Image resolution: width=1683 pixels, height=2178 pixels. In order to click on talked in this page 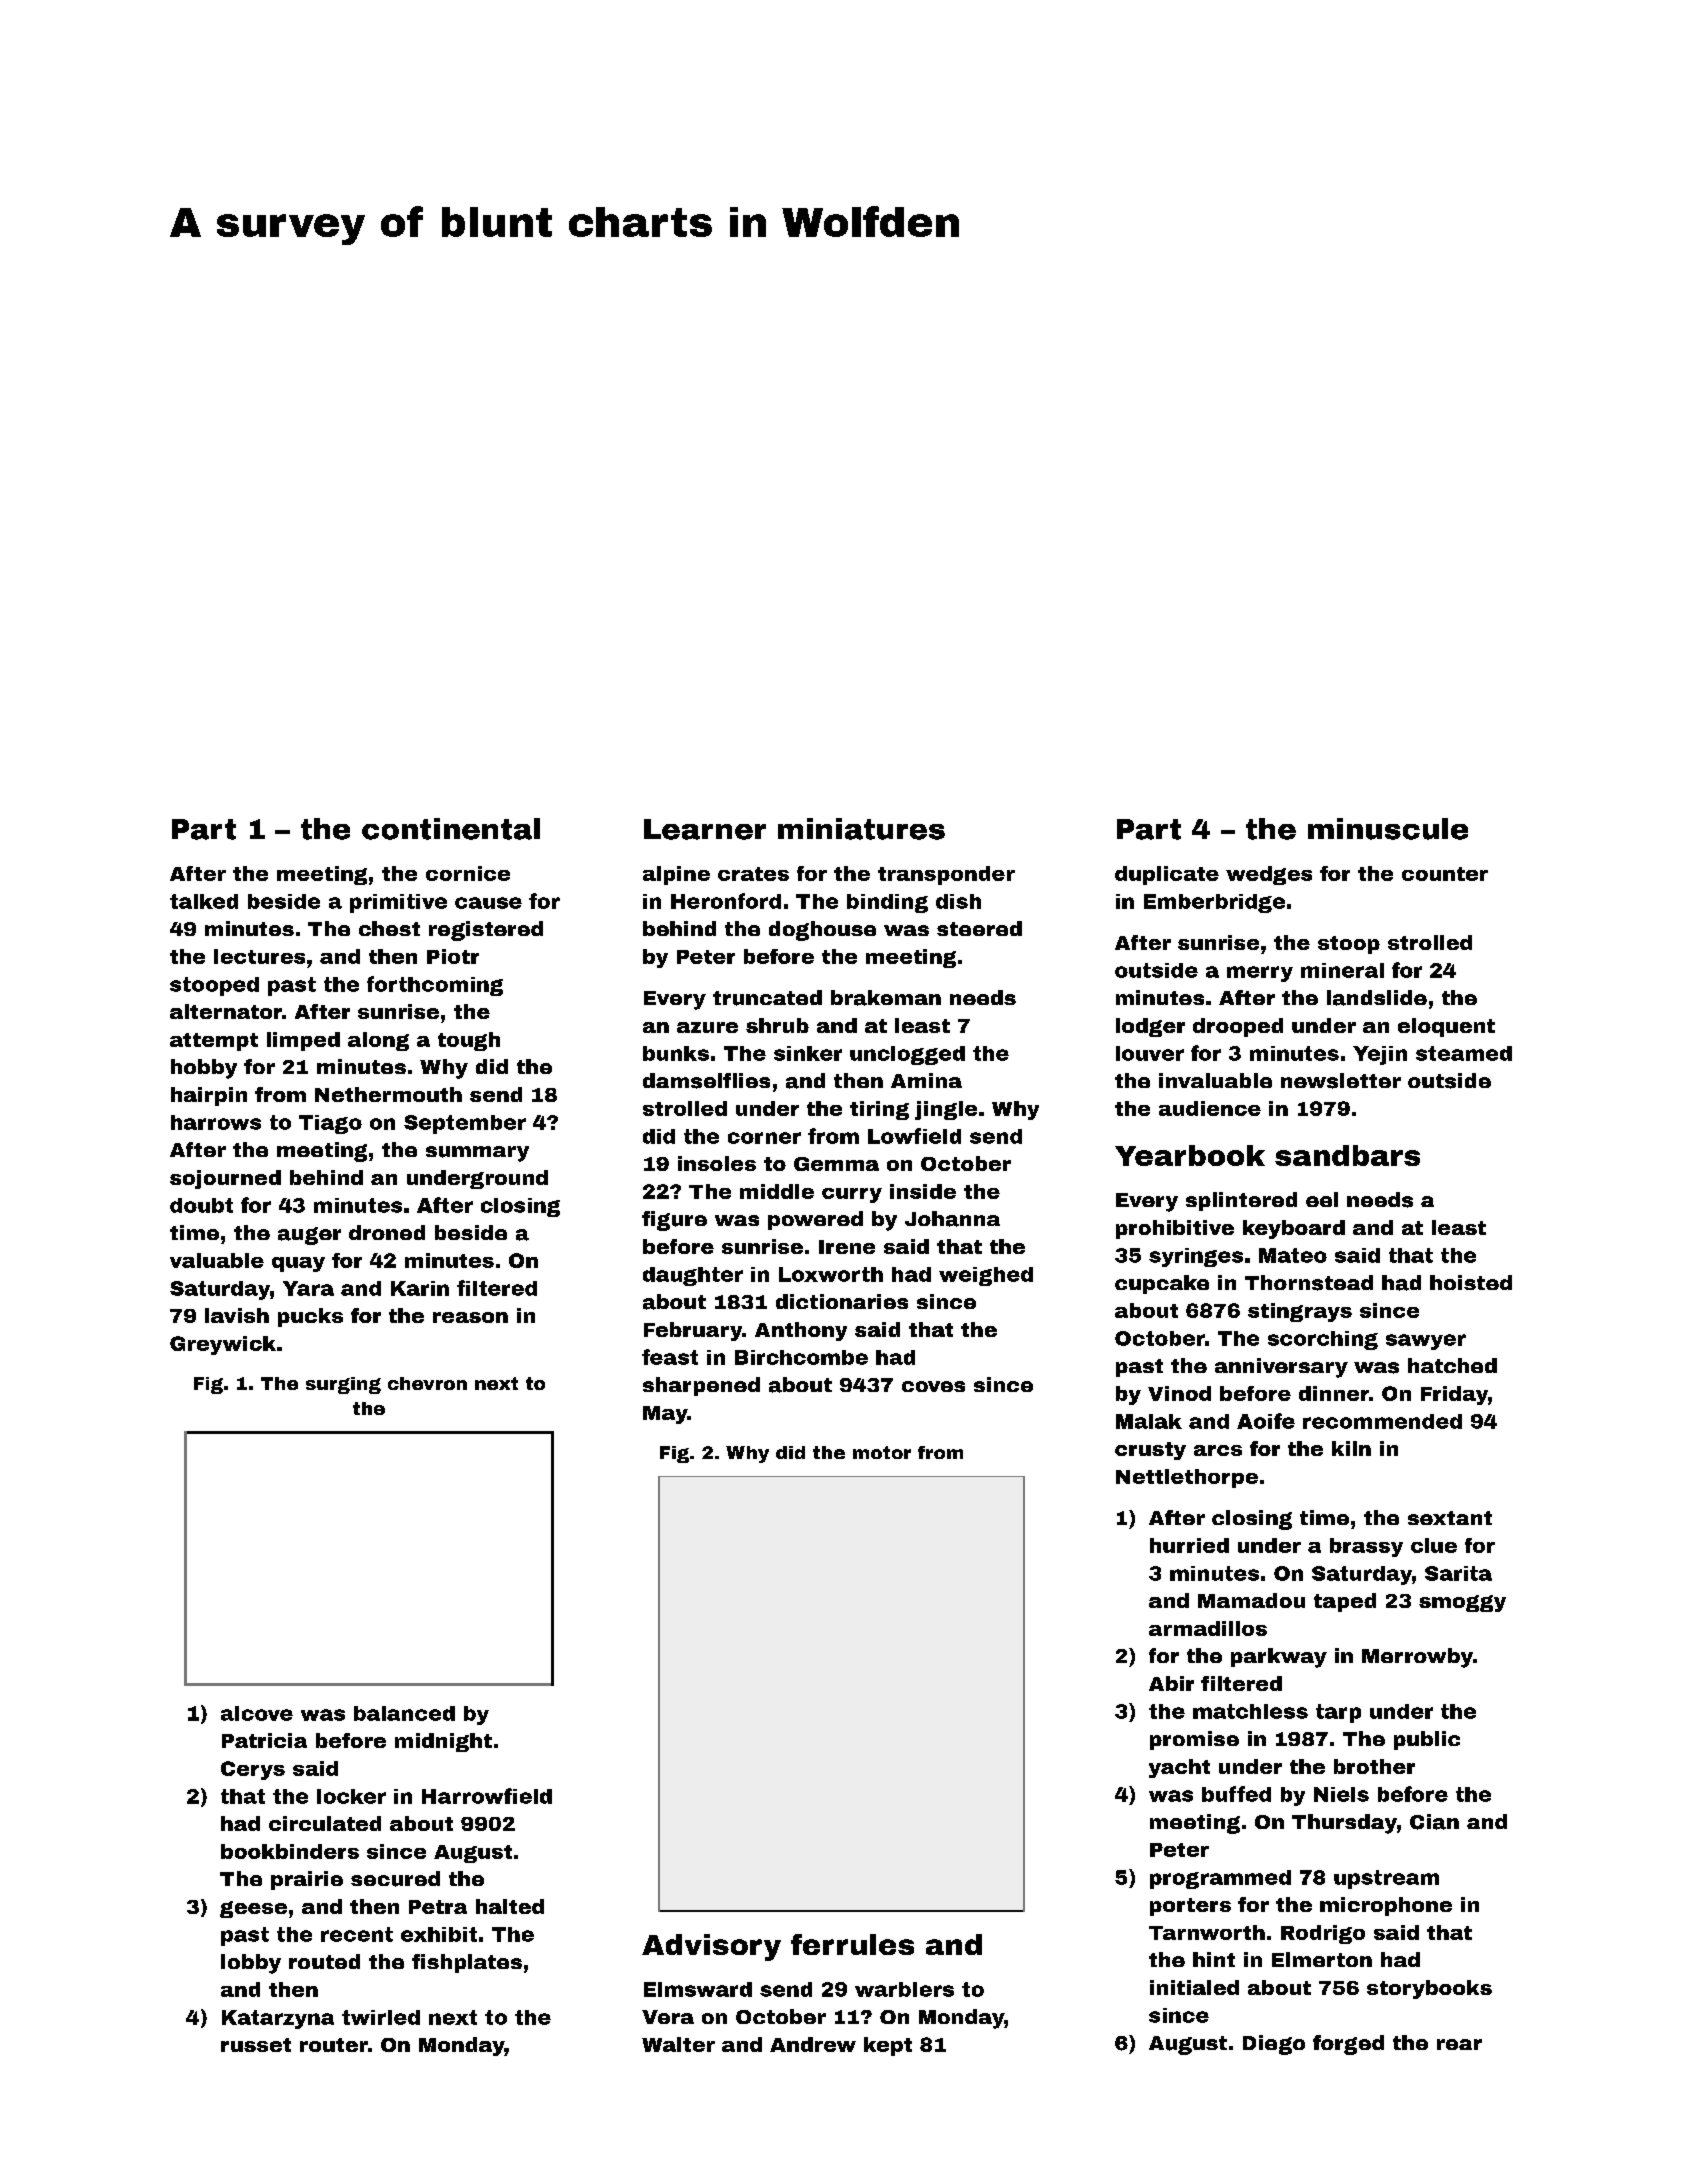, I will do `click(204, 901)`.
